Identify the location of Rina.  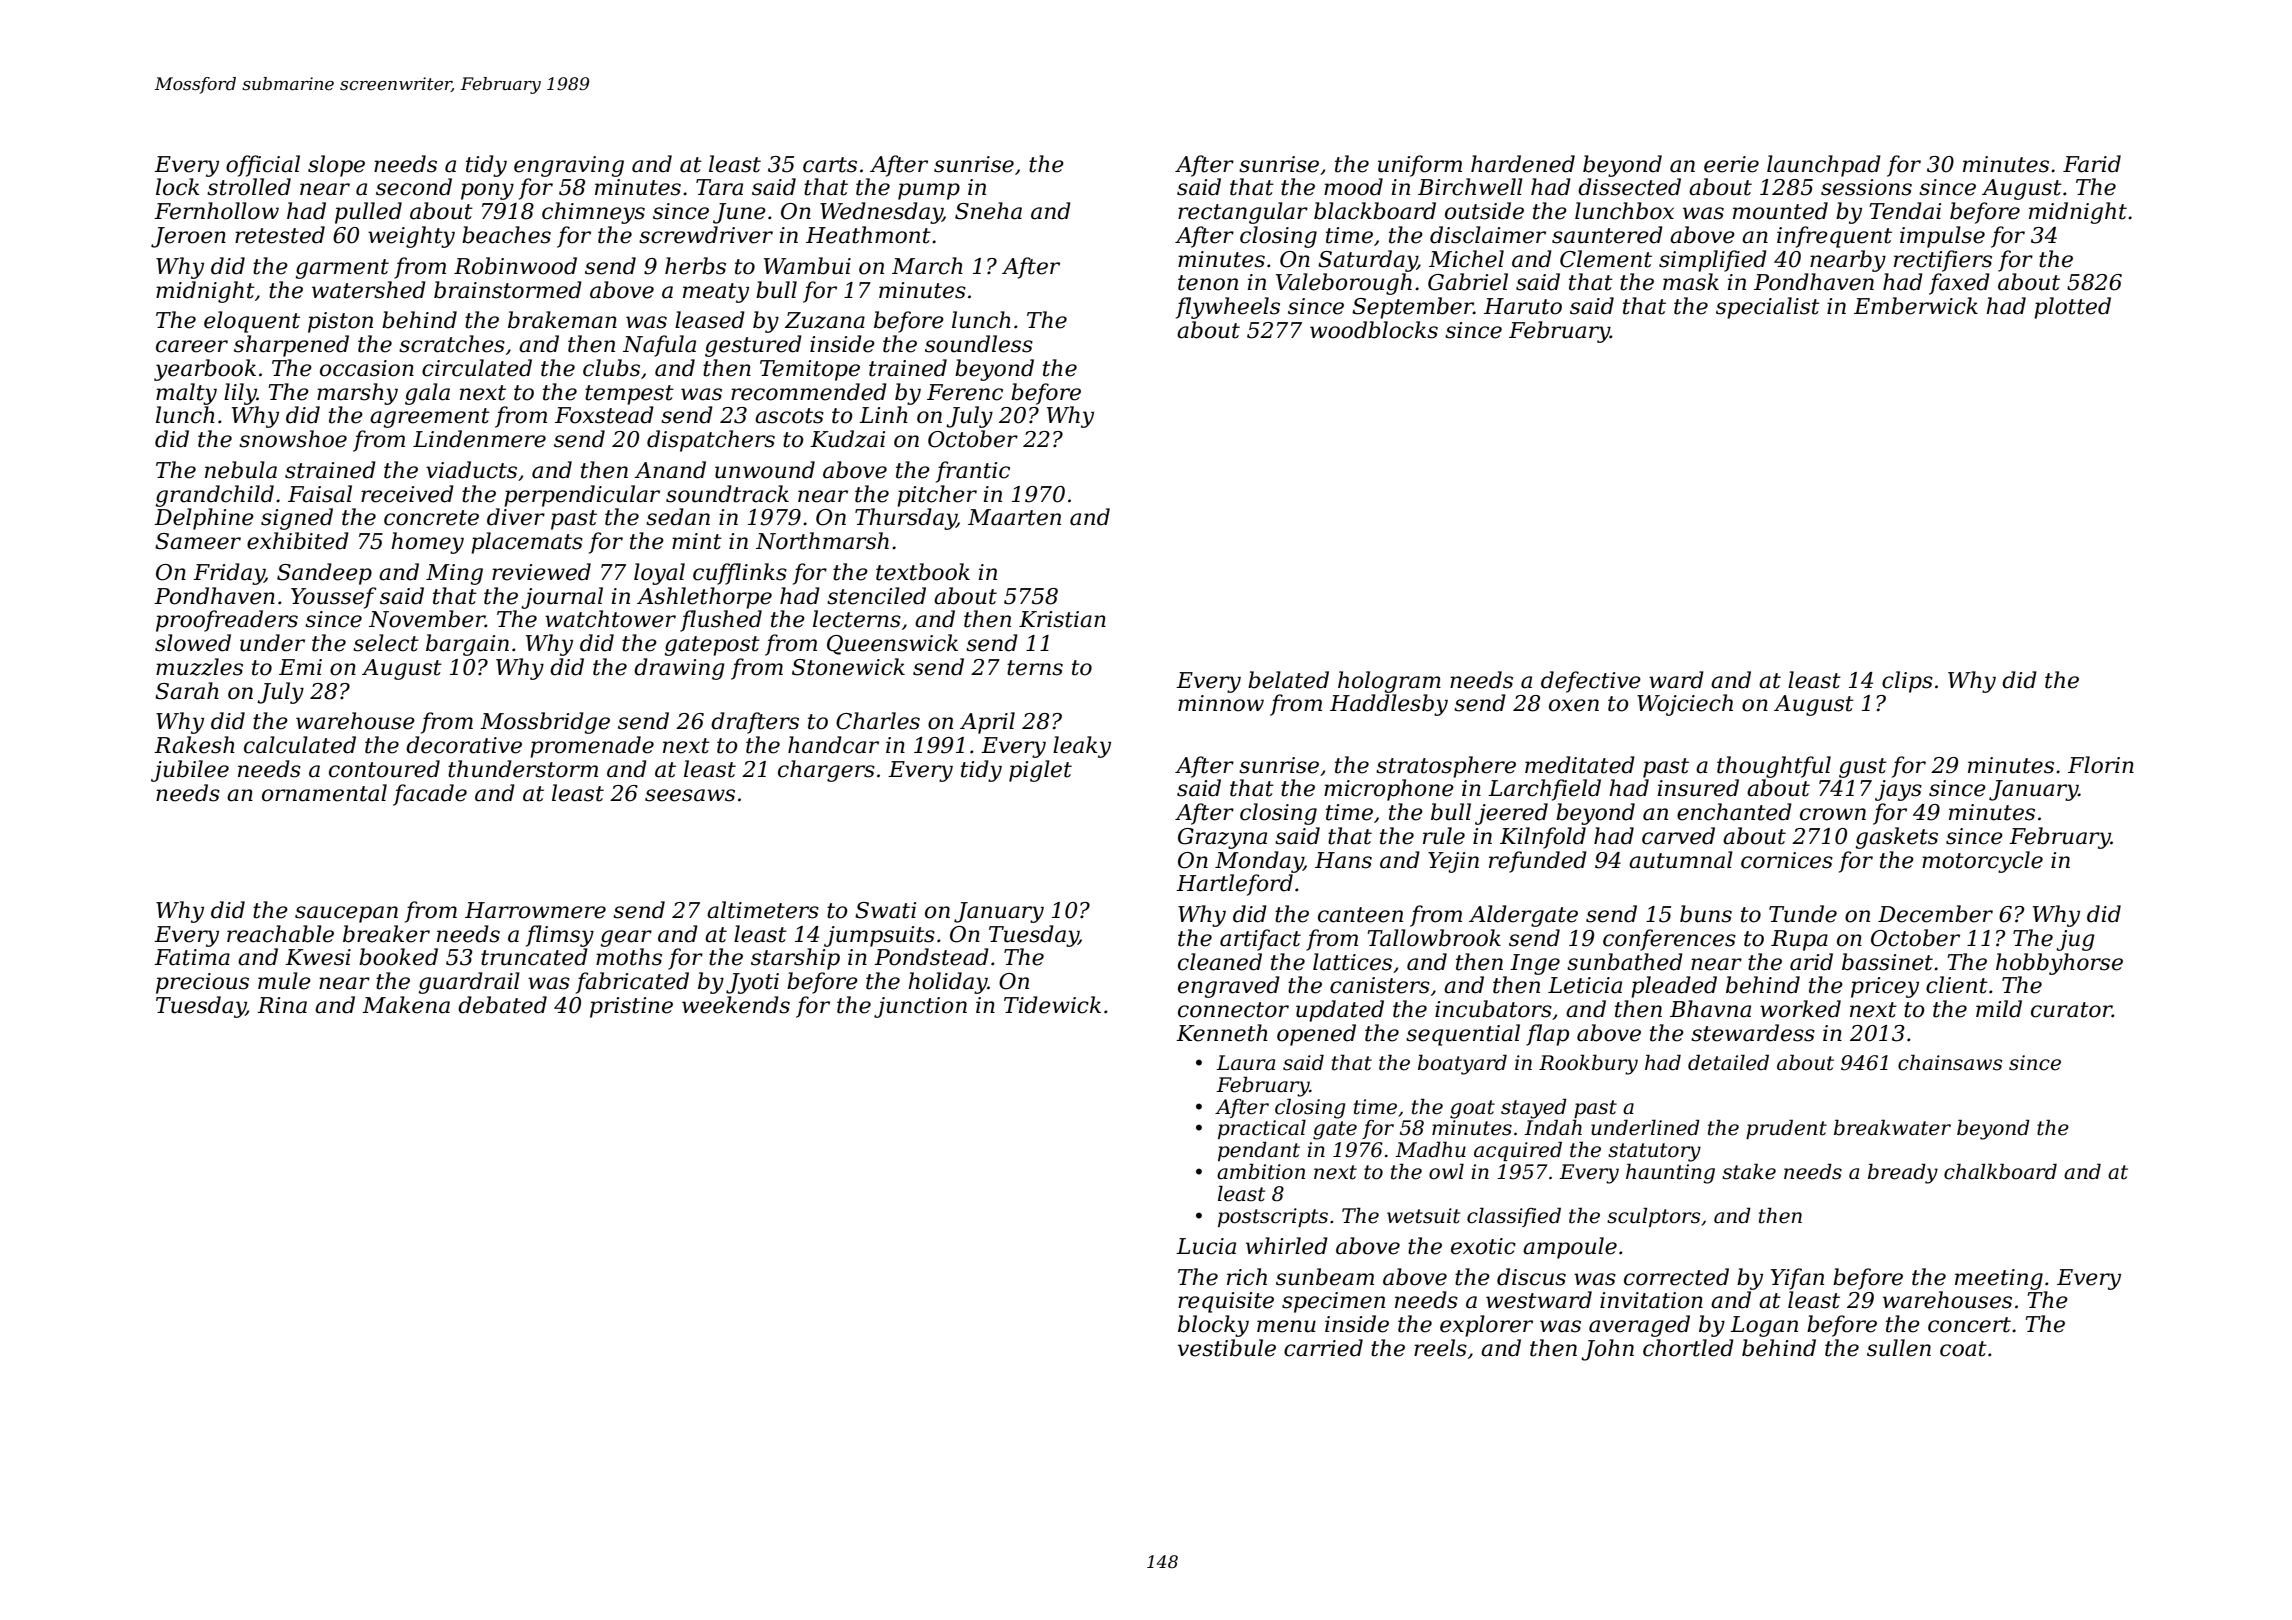
(282, 1005).
